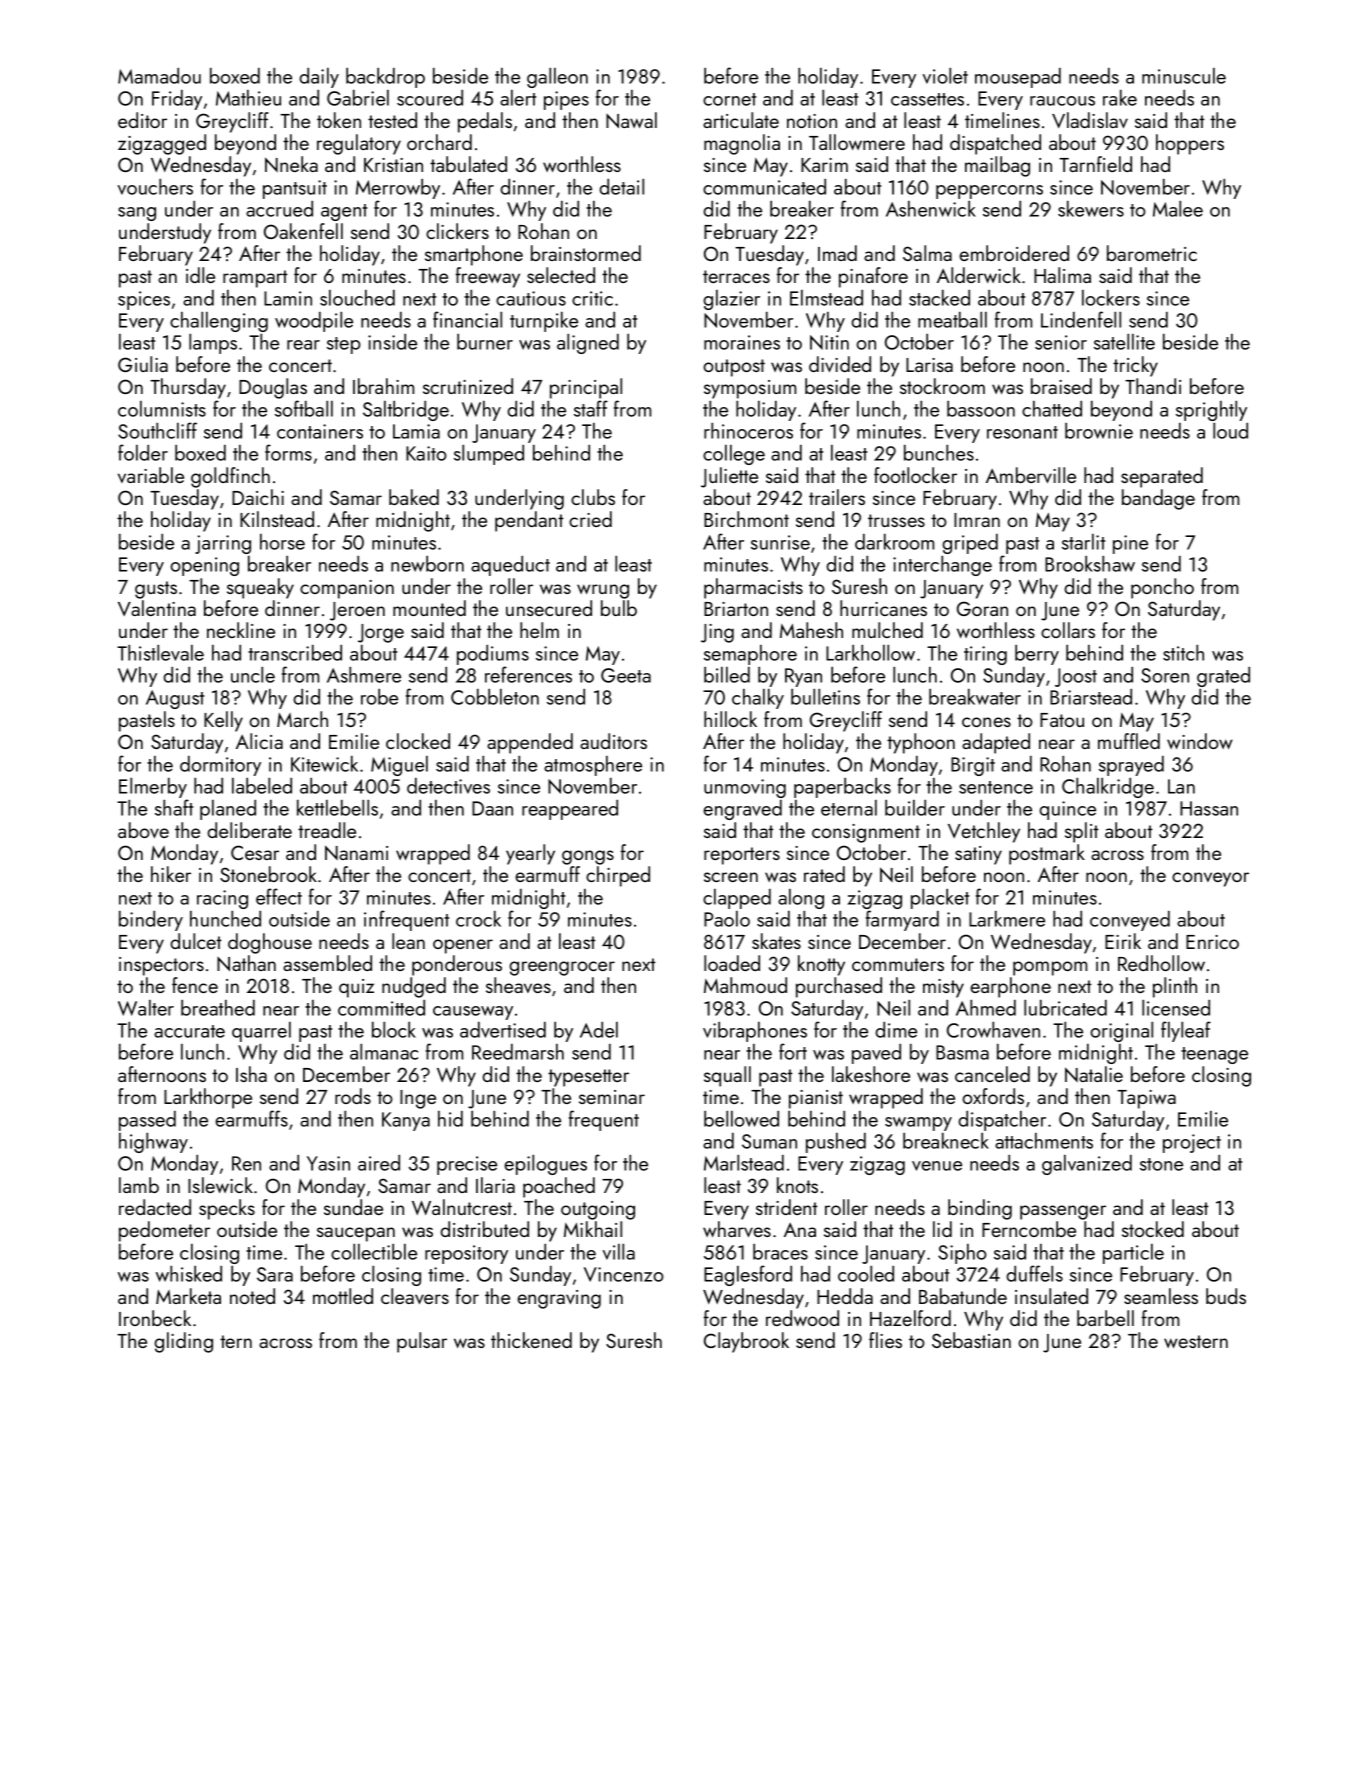 The width and height of the document is (1371, 1775). What do you see at coordinates (142, 120) in the document?
I see `editor` at bounding box center [142, 120].
